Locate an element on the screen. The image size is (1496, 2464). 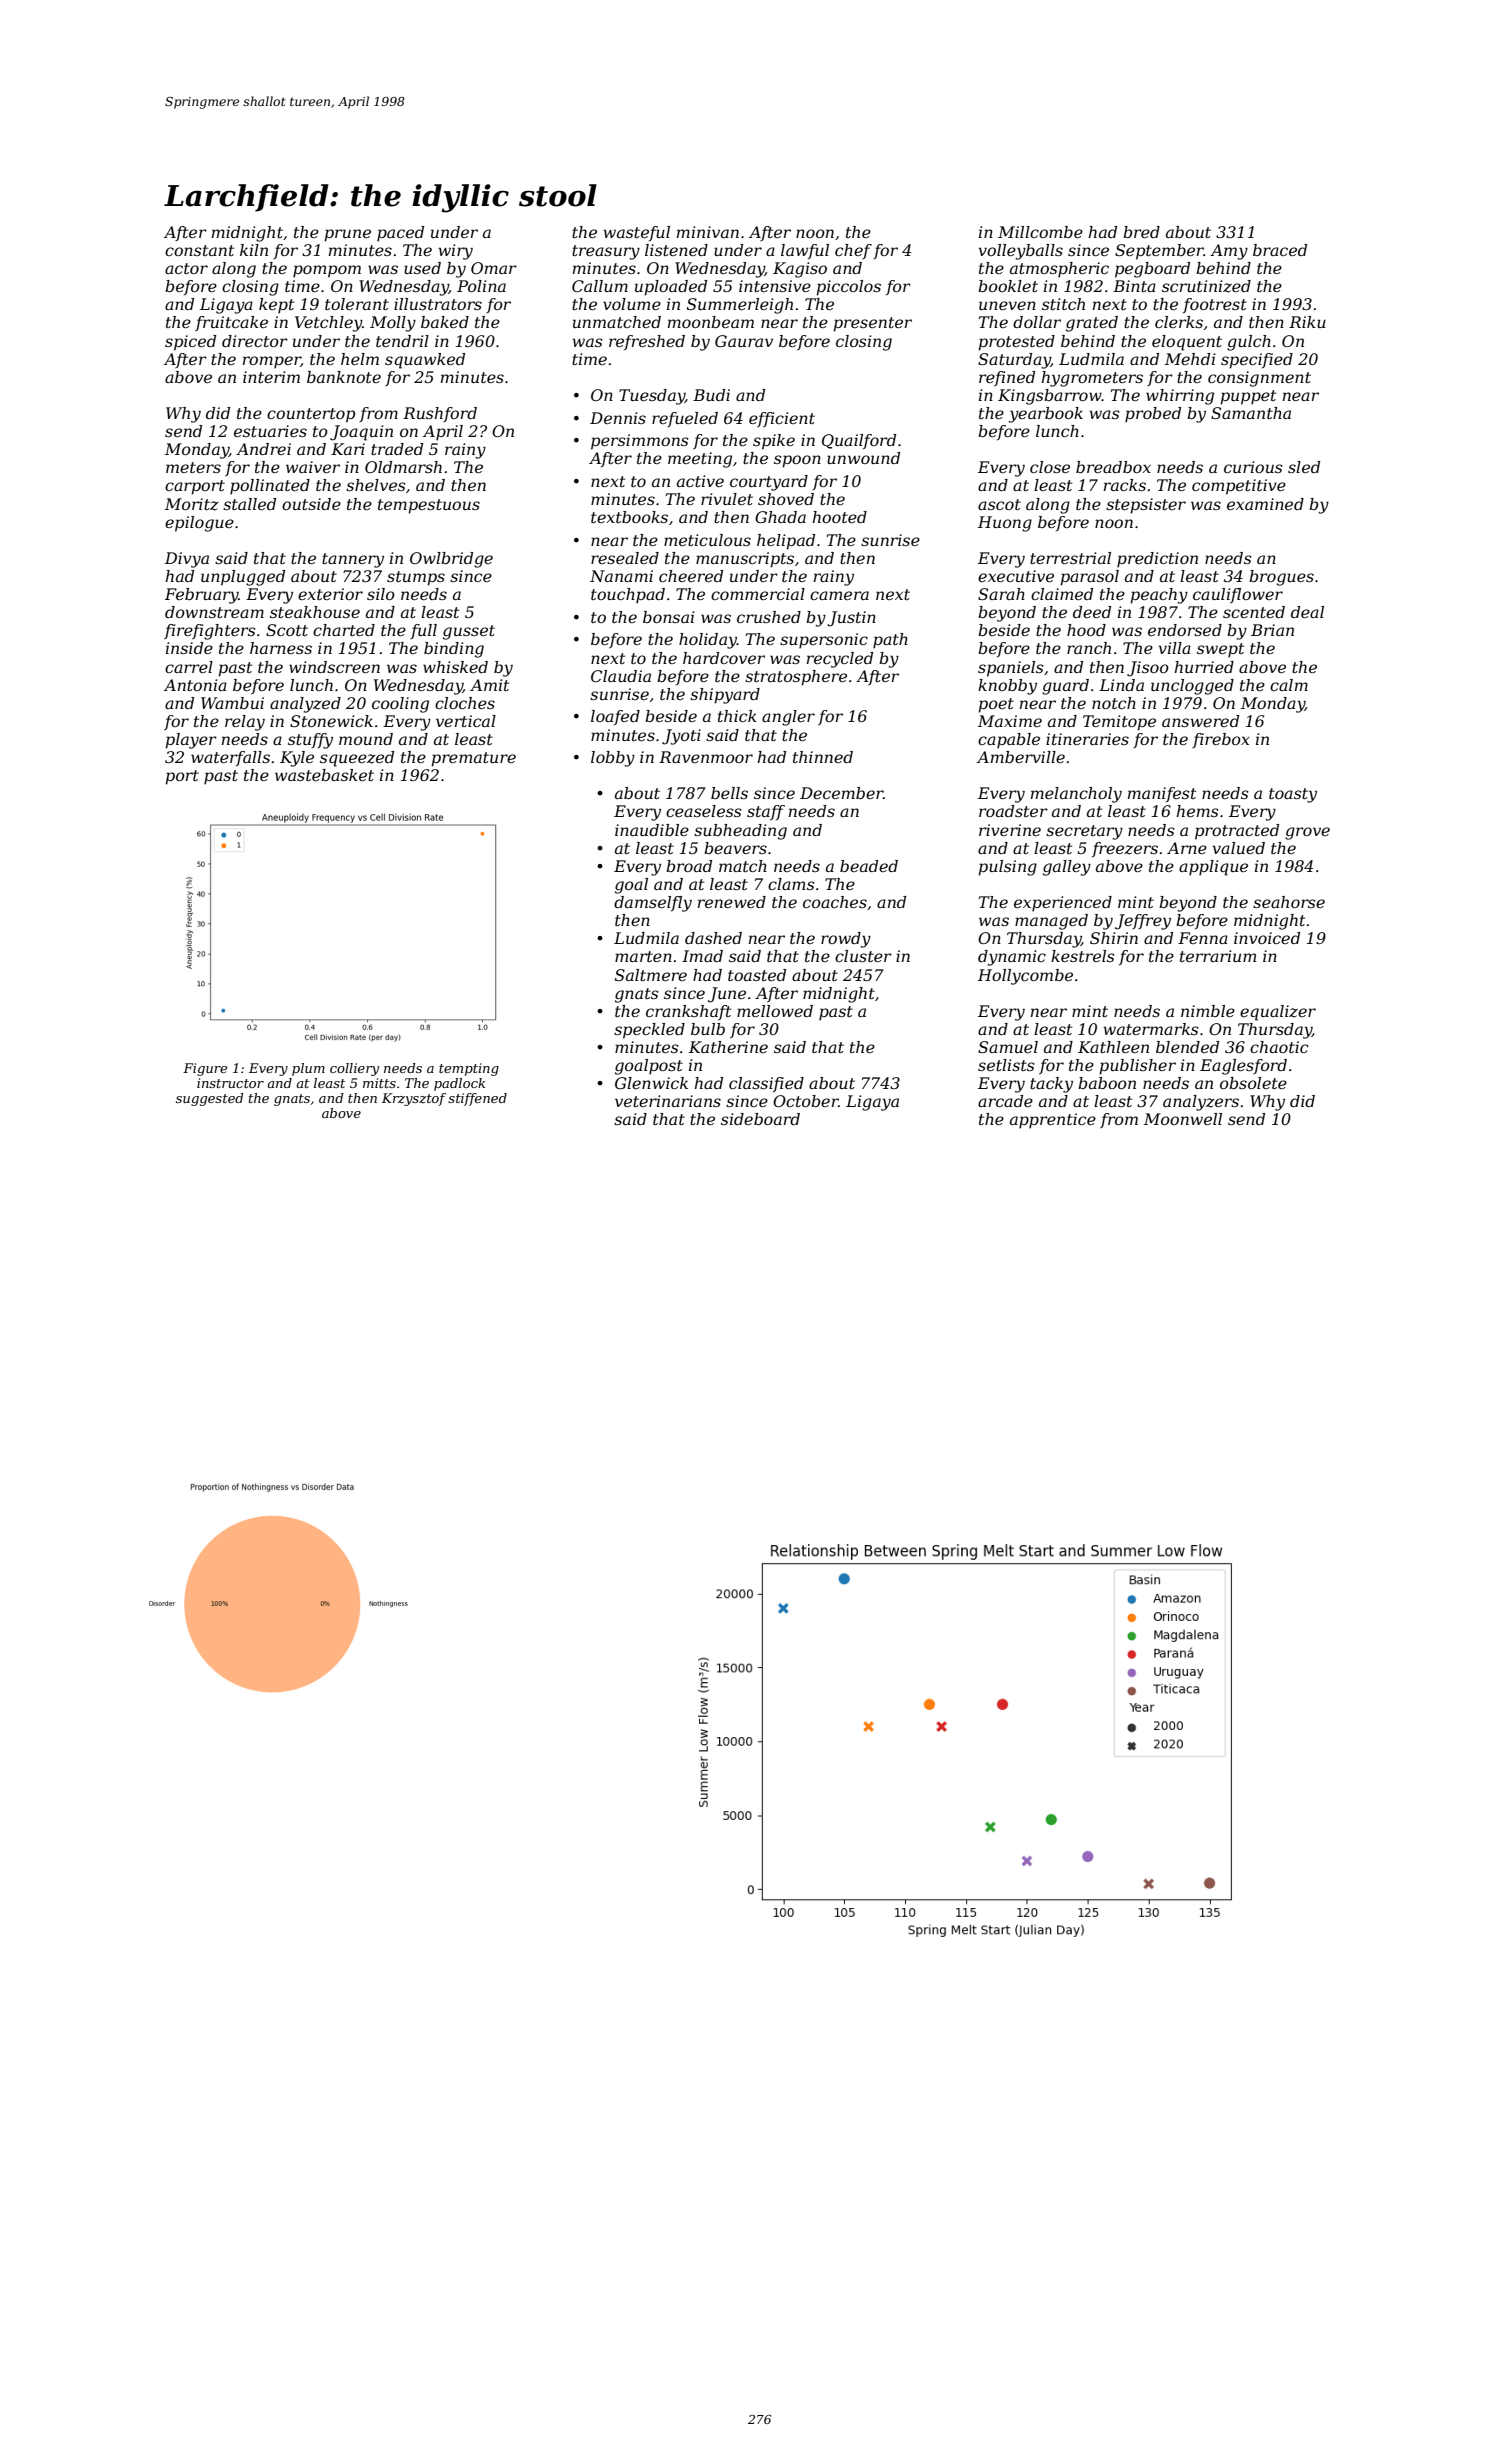
brogues is located at coordinates (1281, 578).
